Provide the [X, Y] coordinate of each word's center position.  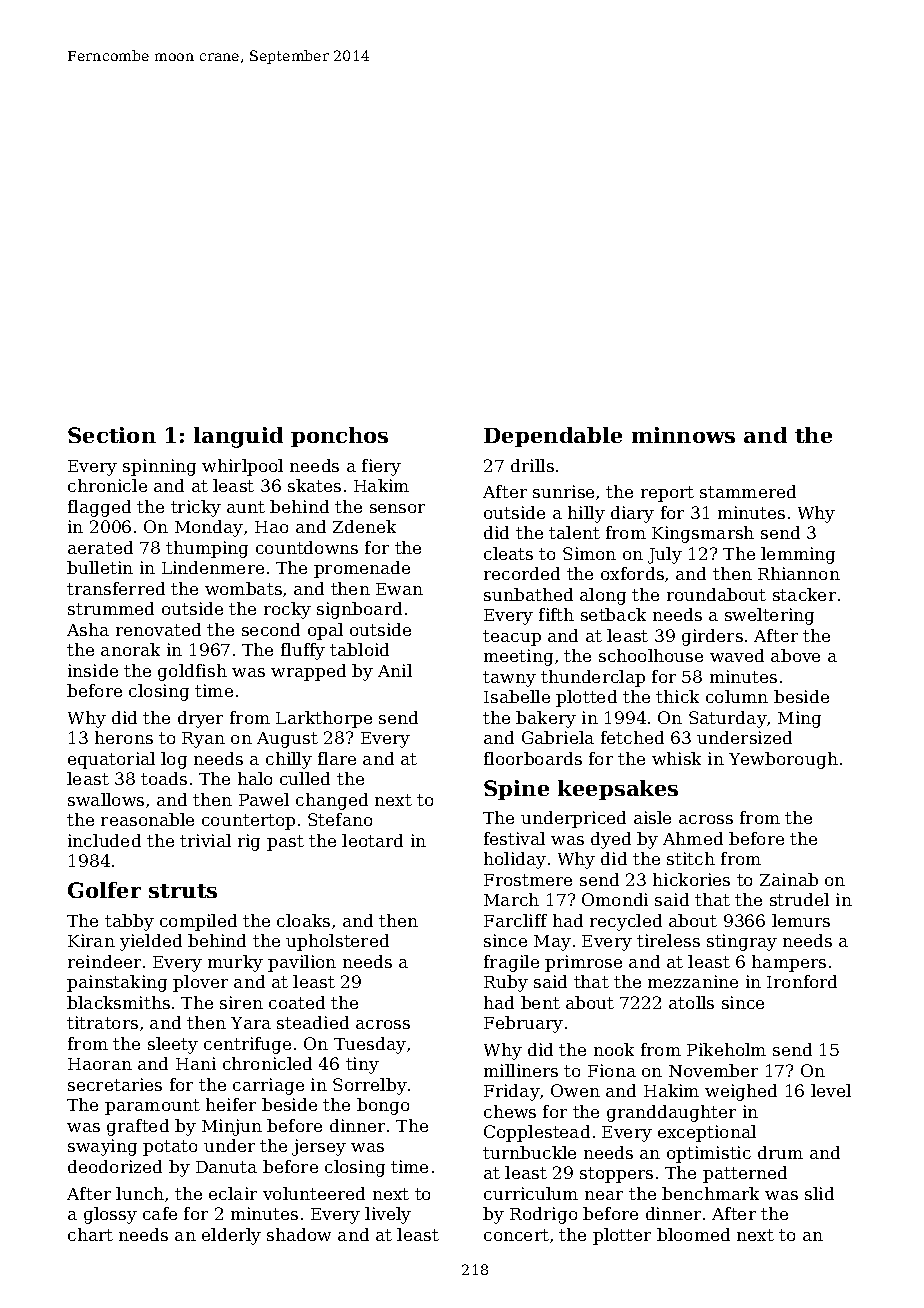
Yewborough [783, 760]
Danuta [226, 1167]
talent [574, 532]
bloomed [693, 1234]
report [667, 494]
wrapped [308, 672]
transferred [116, 588]
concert [516, 1235]
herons [124, 737]
